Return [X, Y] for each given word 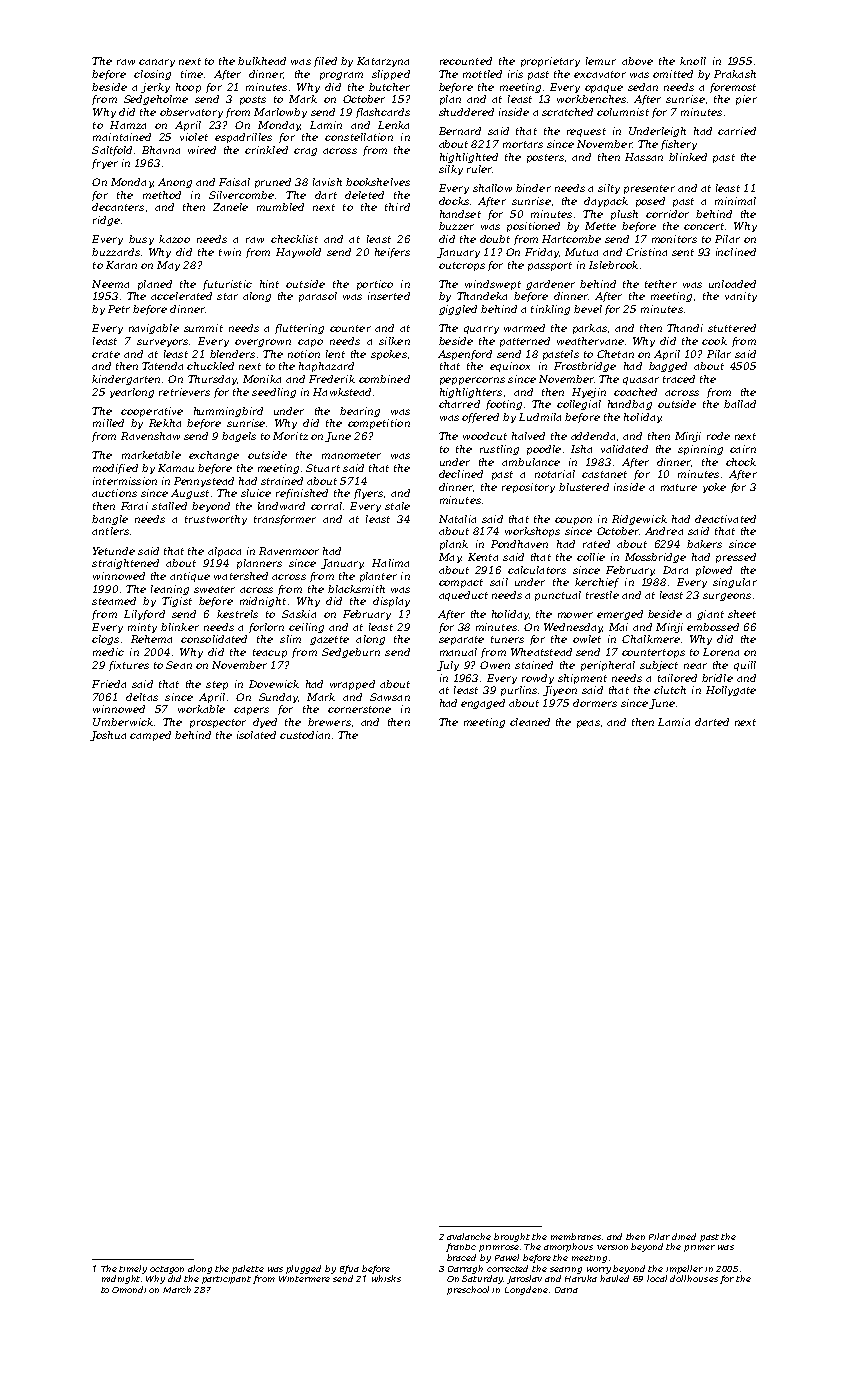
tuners [507, 639]
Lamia [674, 722]
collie [591, 557]
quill [745, 666]
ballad [740, 404]
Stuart [323, 468]
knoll [693, 61]
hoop [188, 88]
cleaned [530, 722]
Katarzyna [383, 62]
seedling [274, 393]
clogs [105, 640]
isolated [256, 735]
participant [226, 1280]
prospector [218, 723]
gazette [329, 640]
